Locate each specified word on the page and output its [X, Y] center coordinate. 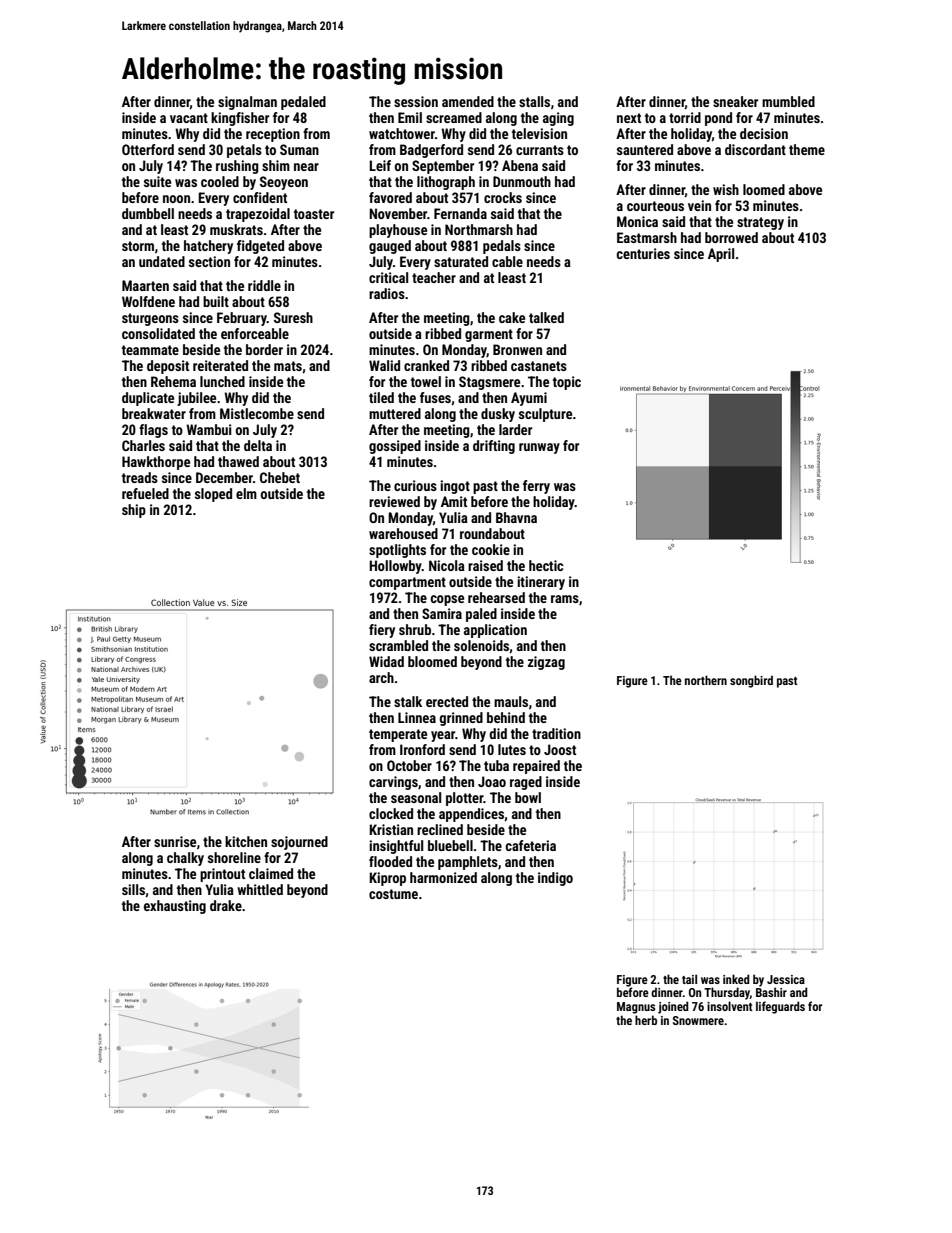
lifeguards [780, 1007]
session [416, 101]
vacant [189, 118]
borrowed [731, 237]
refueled [145, 493]
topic [567, 383]
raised [485, 565]
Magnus [636, 1008]
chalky [185, 859]
